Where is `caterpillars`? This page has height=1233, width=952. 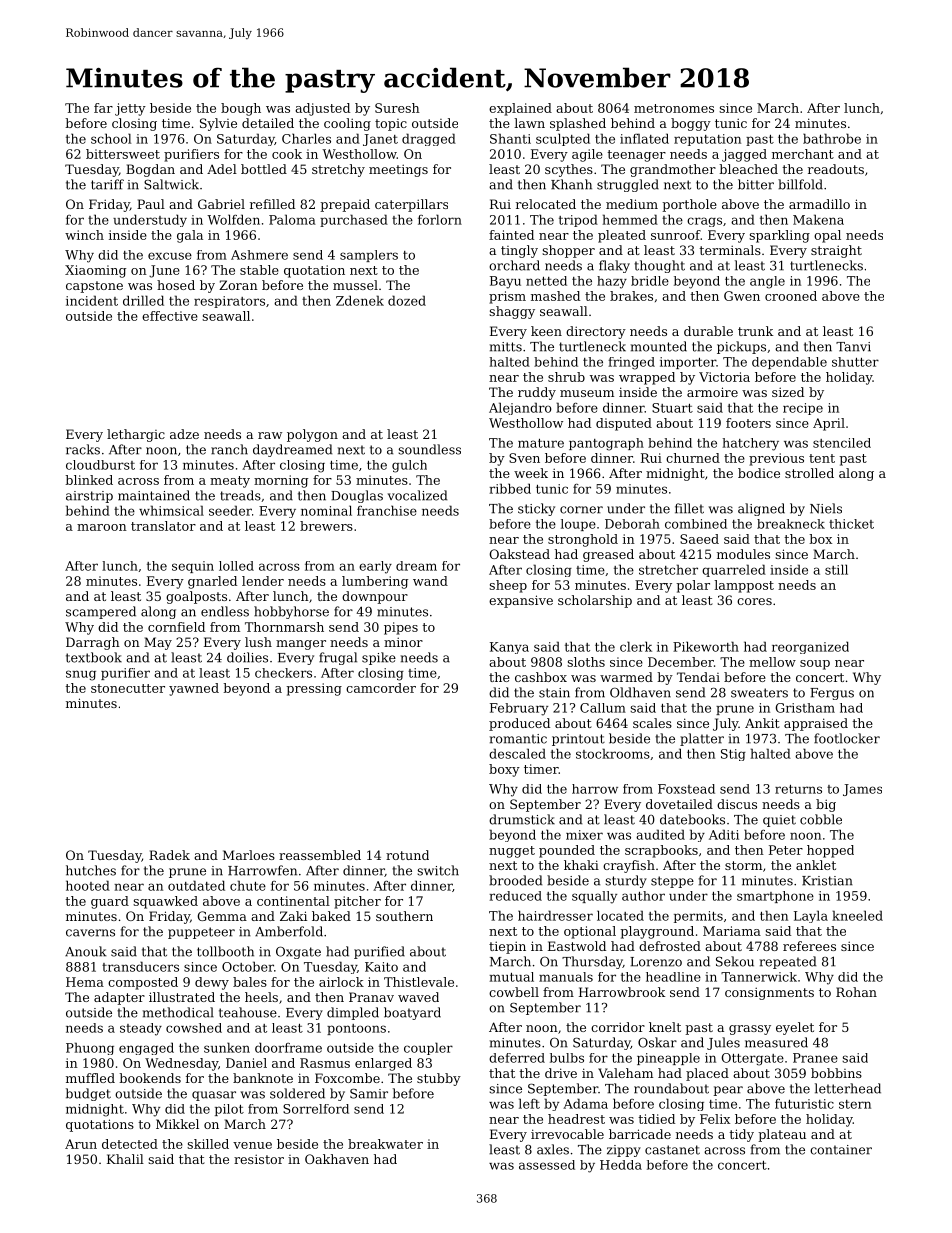 caterpillars is located at coordinates (411, 205).
